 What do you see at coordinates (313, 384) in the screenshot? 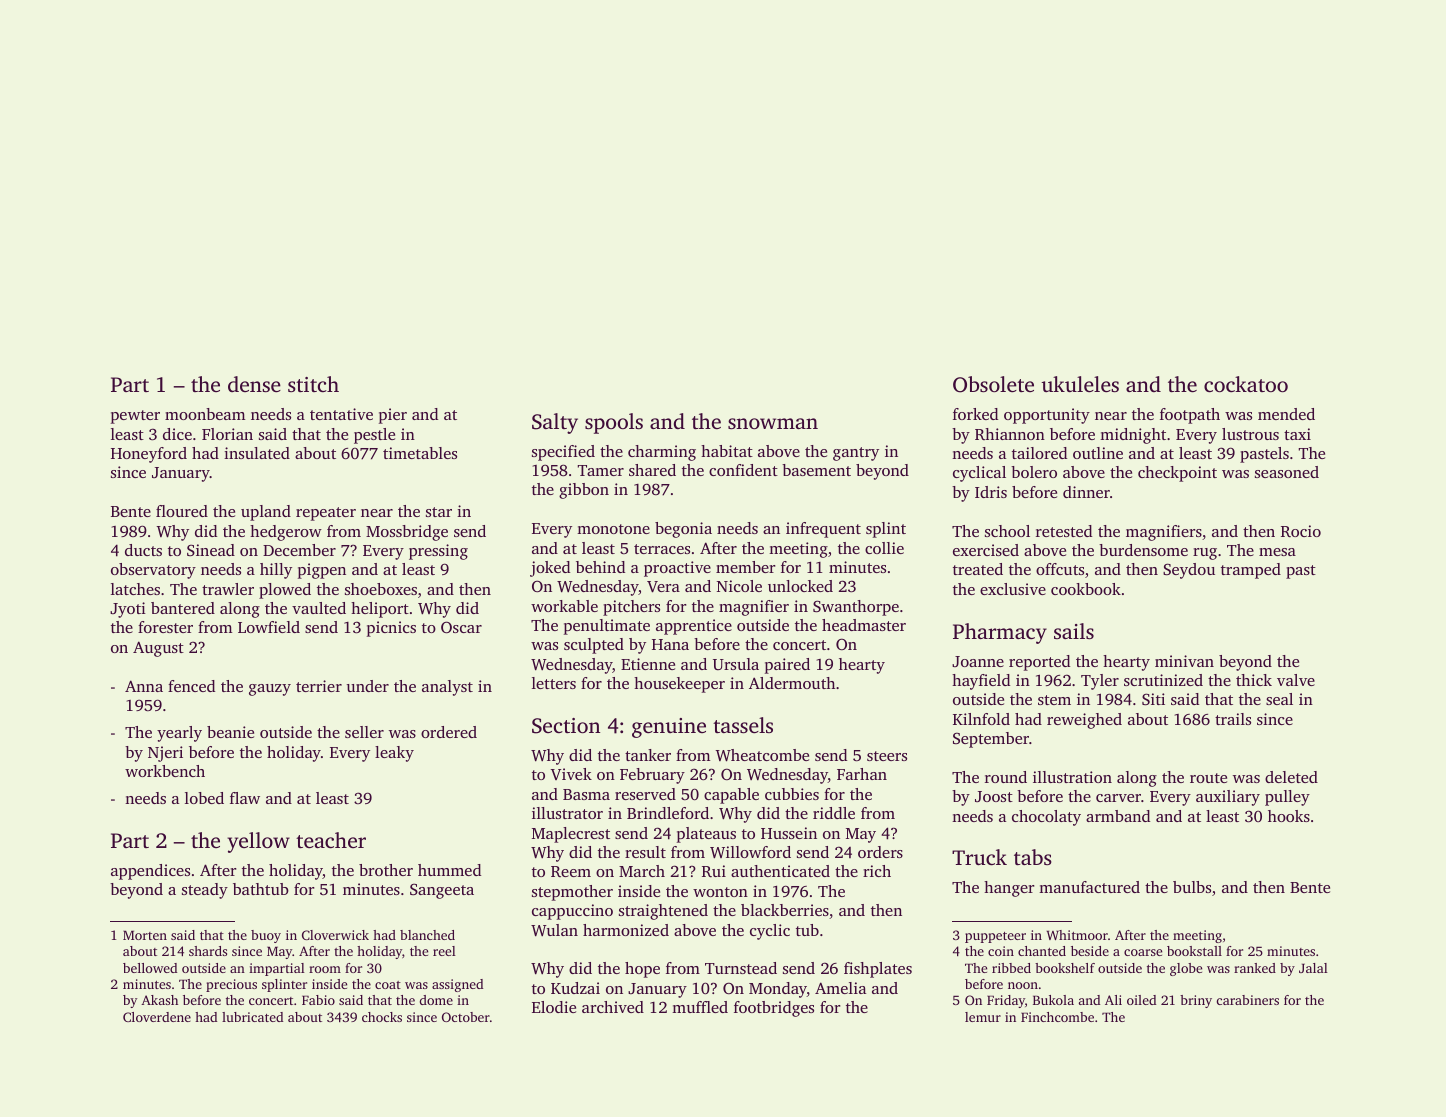
I see `stitch` at bounding box center [313, 384].
